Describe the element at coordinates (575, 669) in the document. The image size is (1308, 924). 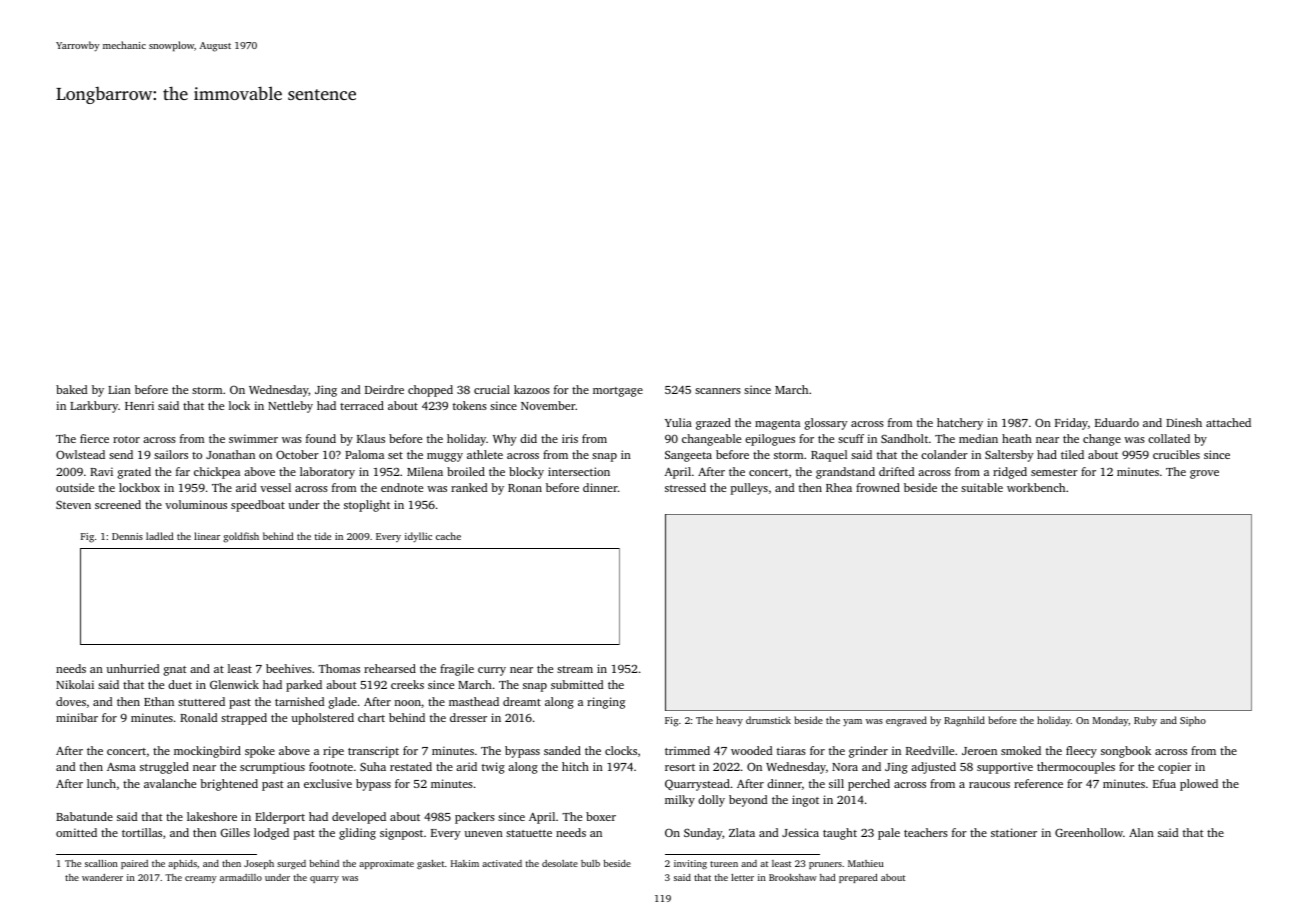
I see `stream` at that location.
